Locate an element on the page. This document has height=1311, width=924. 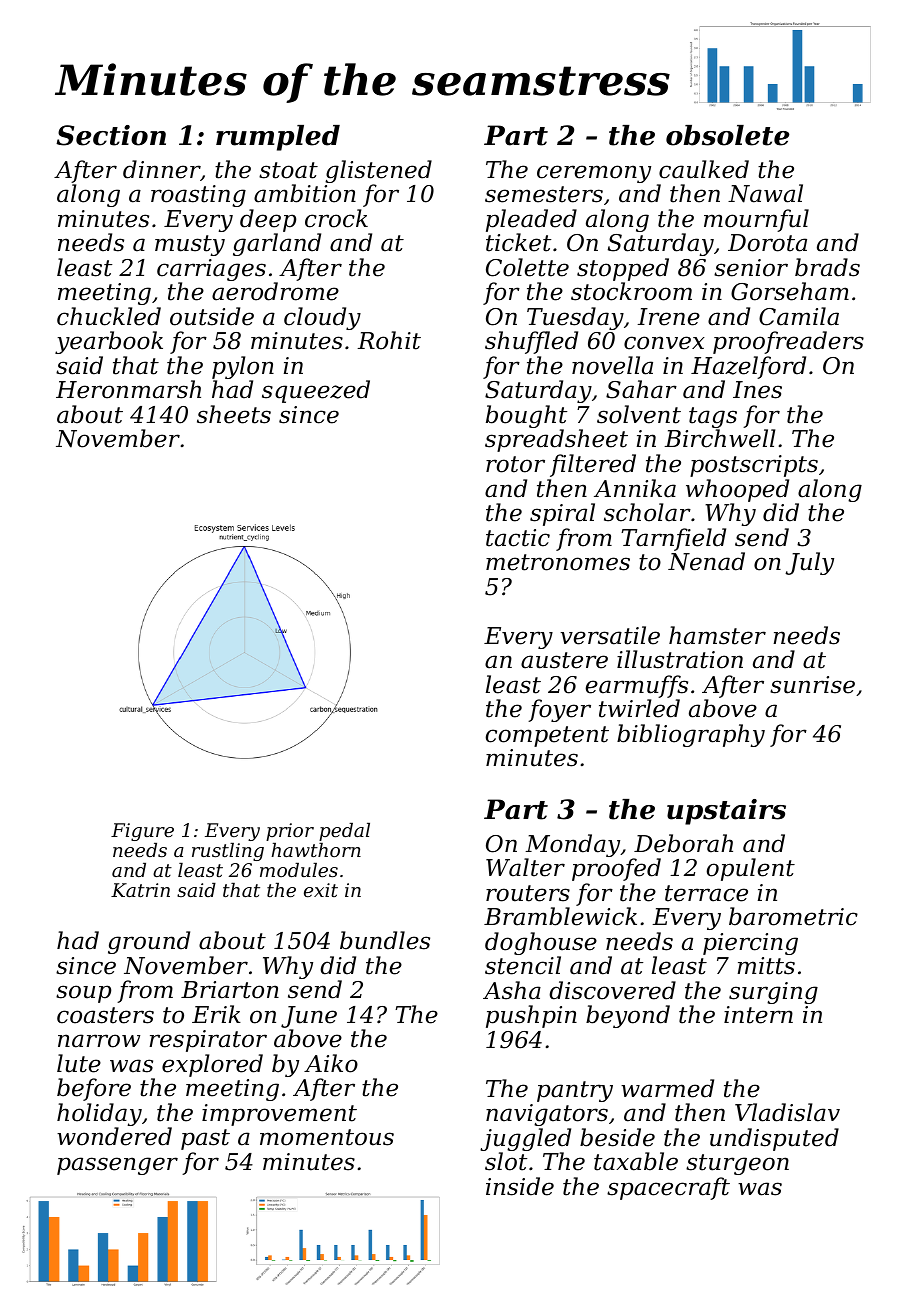
wondered is located at coordinates (114, 1136).
